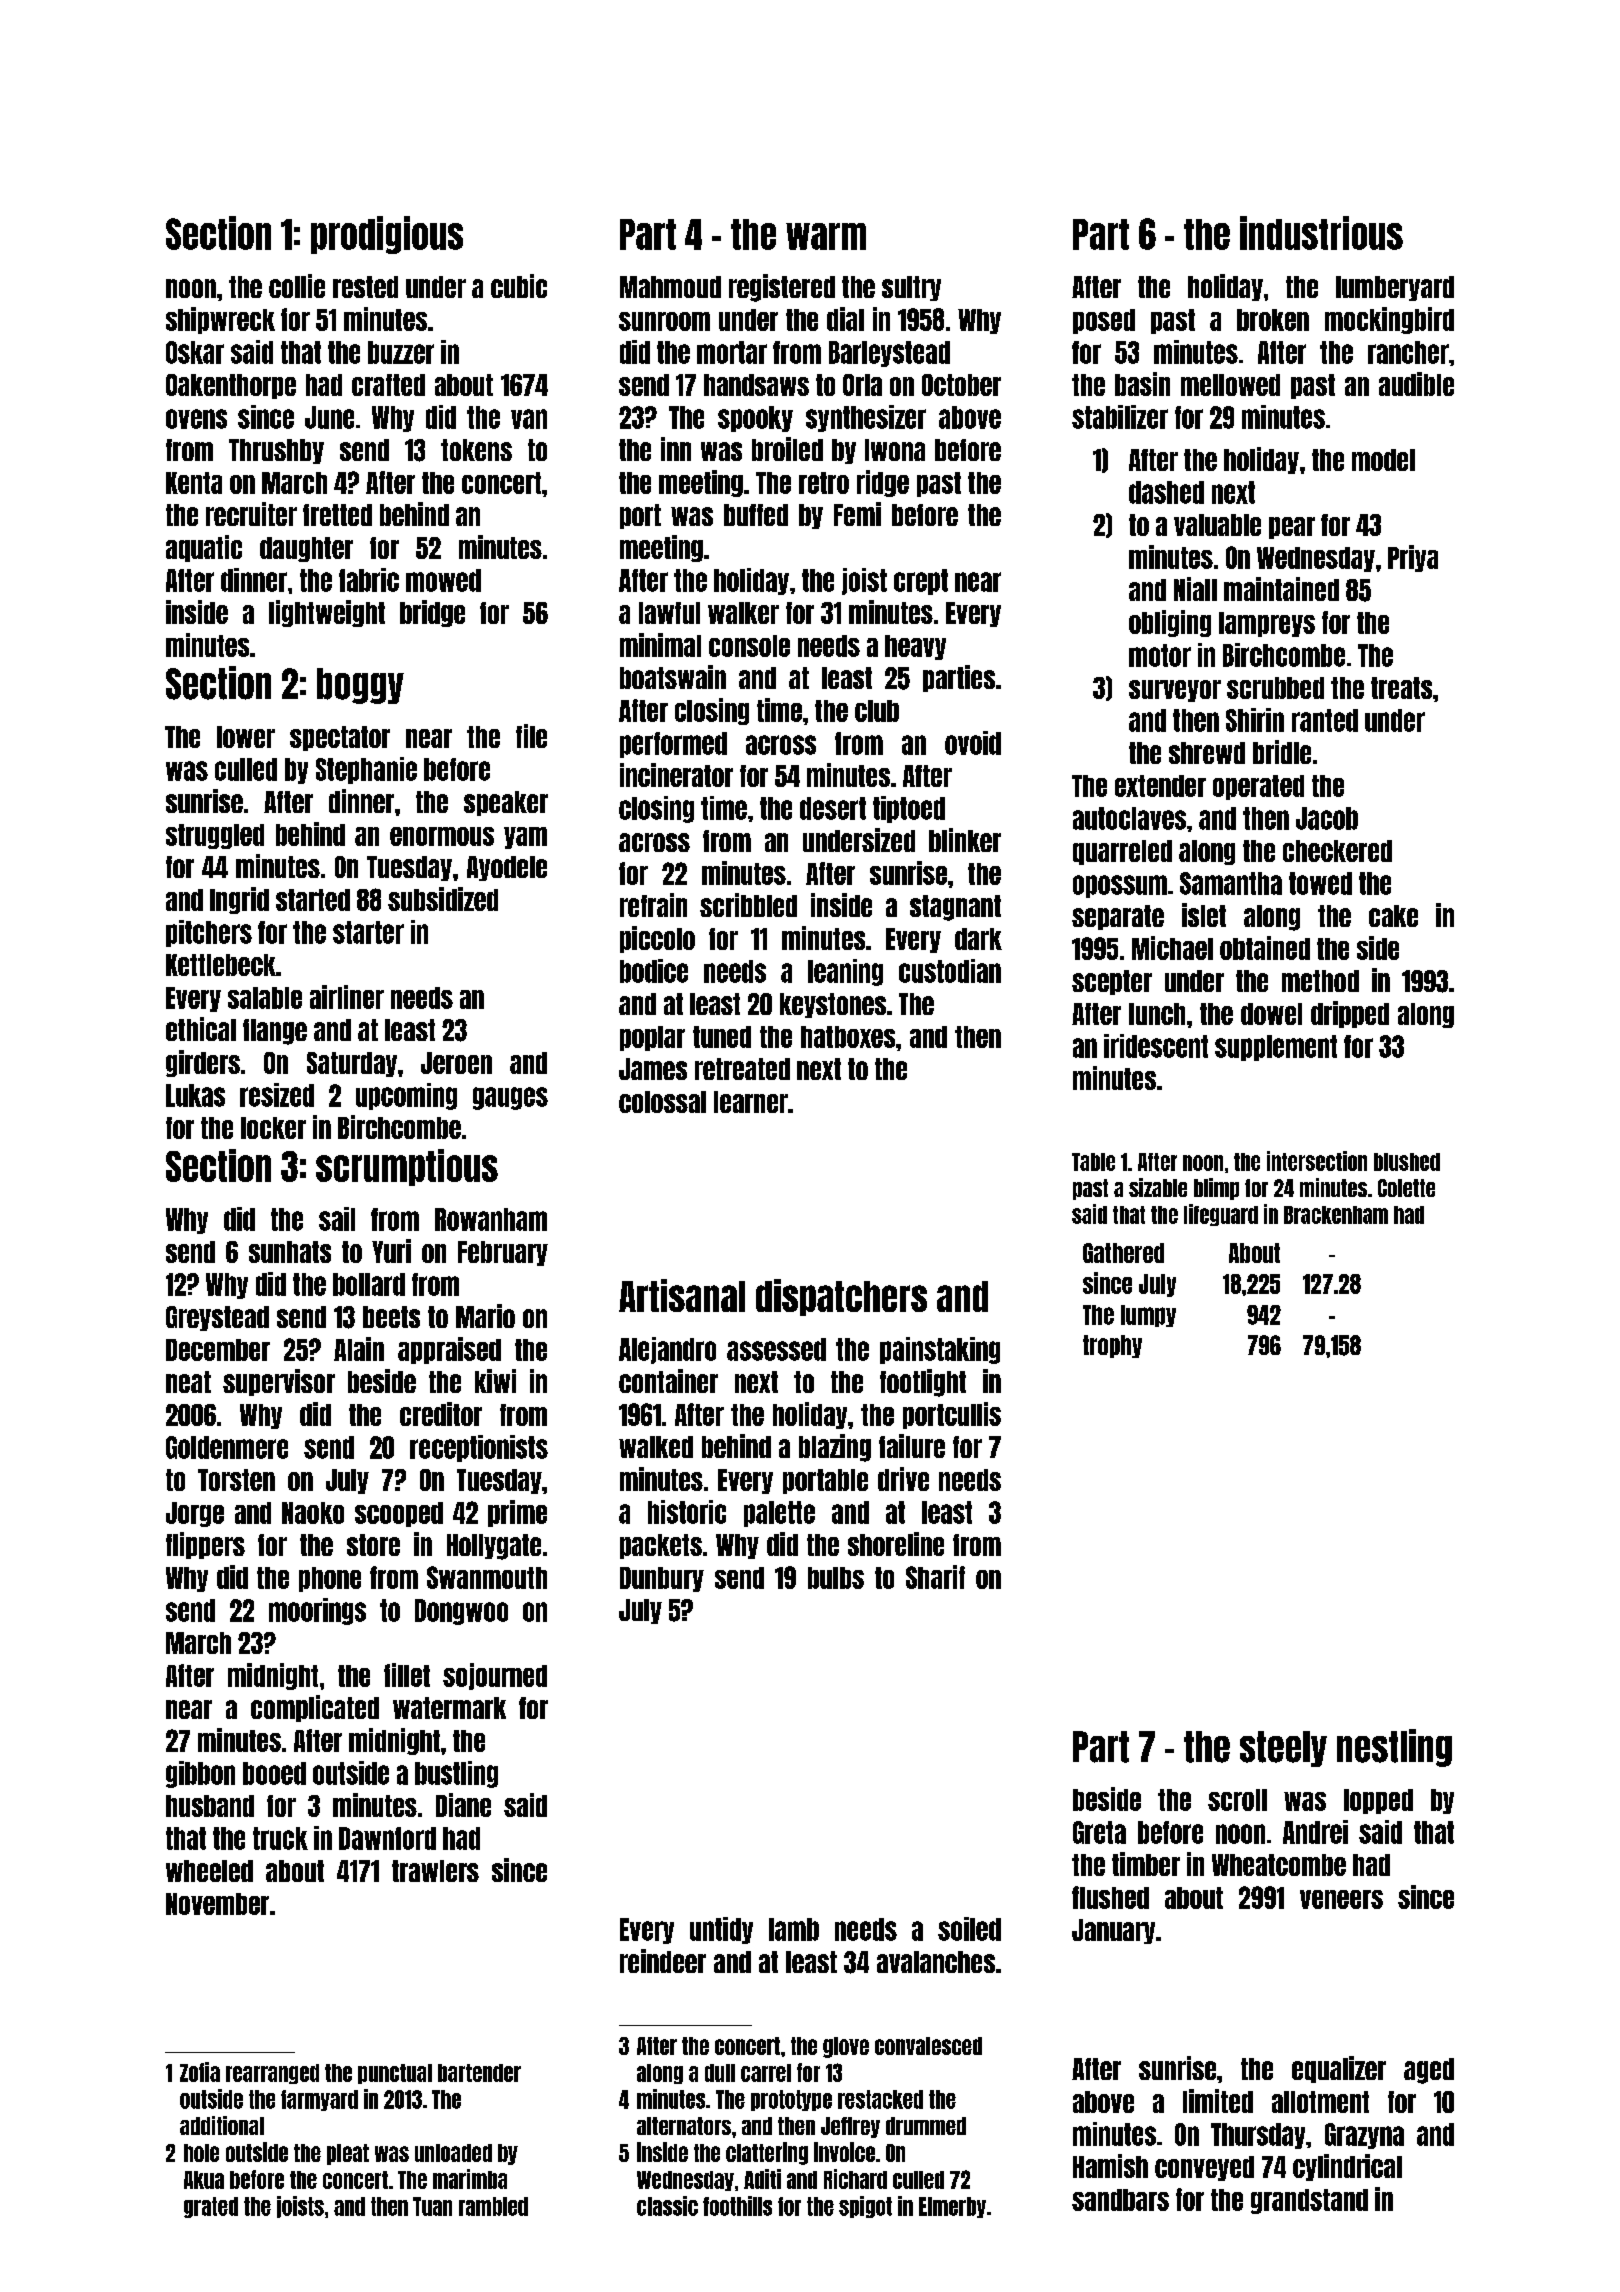 Image resolution: width=1620 pixels, height=2292 pixels. I want to click on Artisanal, so click(682, 1295).
